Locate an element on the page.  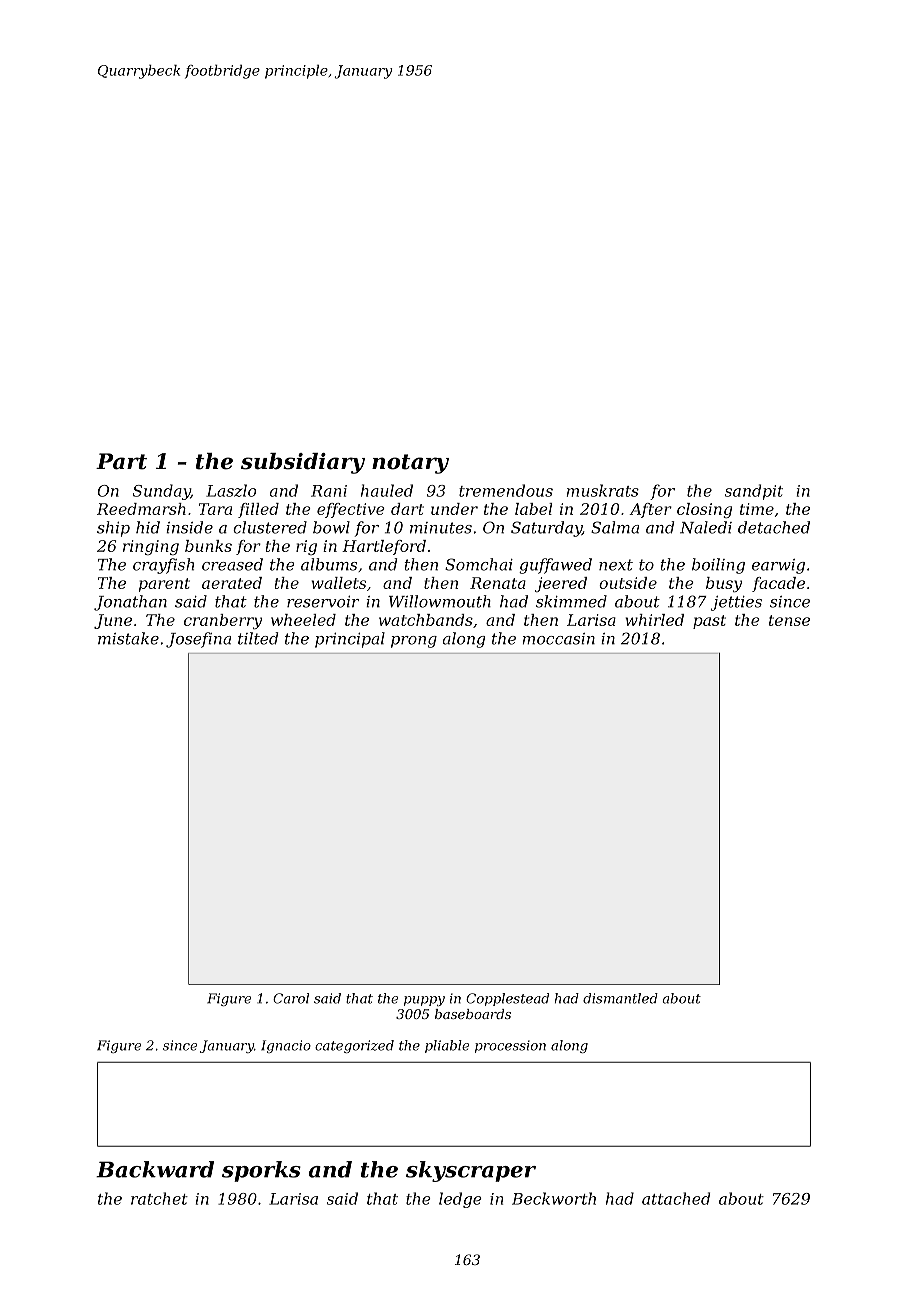
moccasin is located at coordinates (558, 639).
